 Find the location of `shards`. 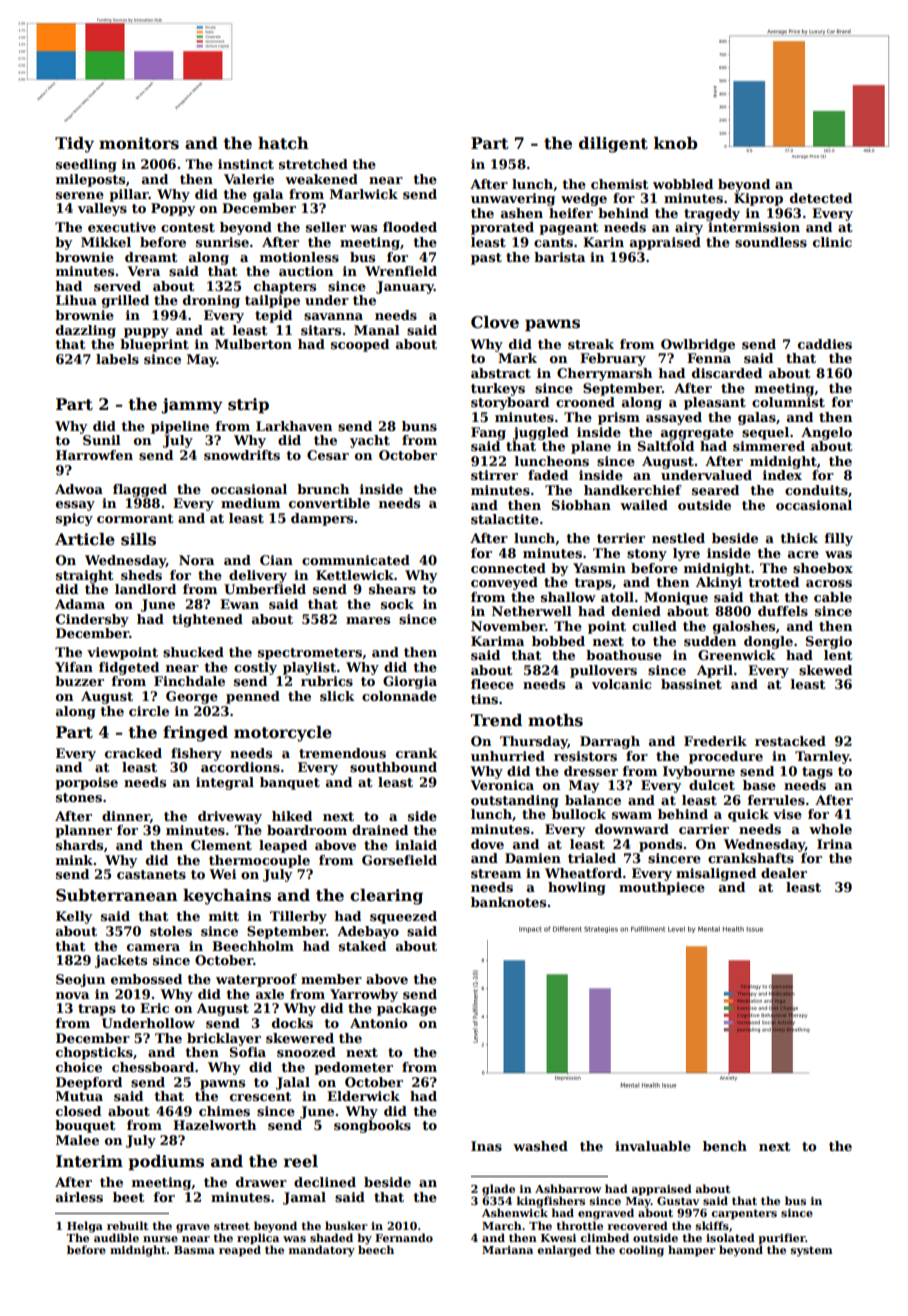

shards is located at coordinates (79, 845).
